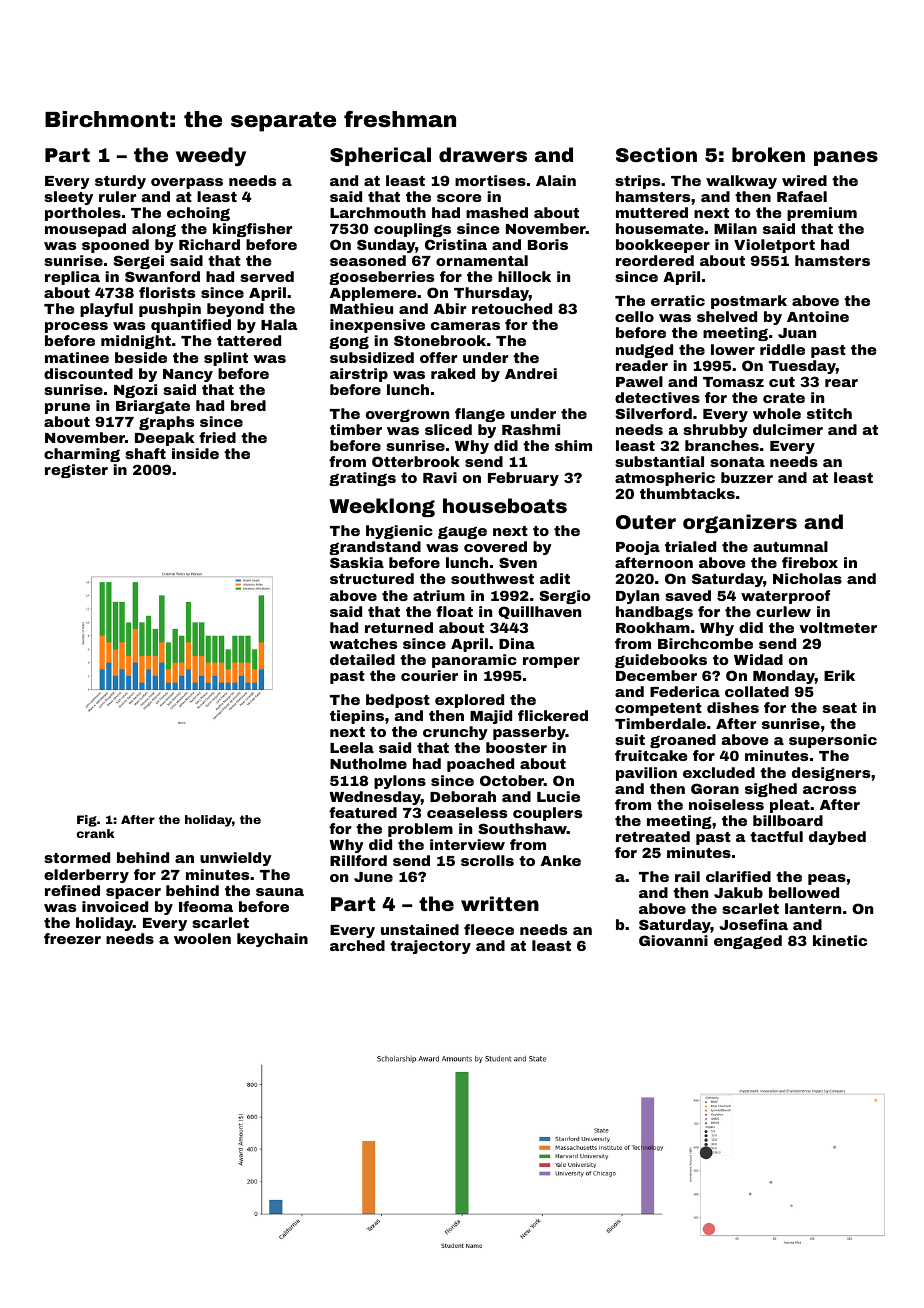 This document has height=1308, width=924. Describe the element at coordinates (252, 230) in the document. I see `kingfisher` at that location.
